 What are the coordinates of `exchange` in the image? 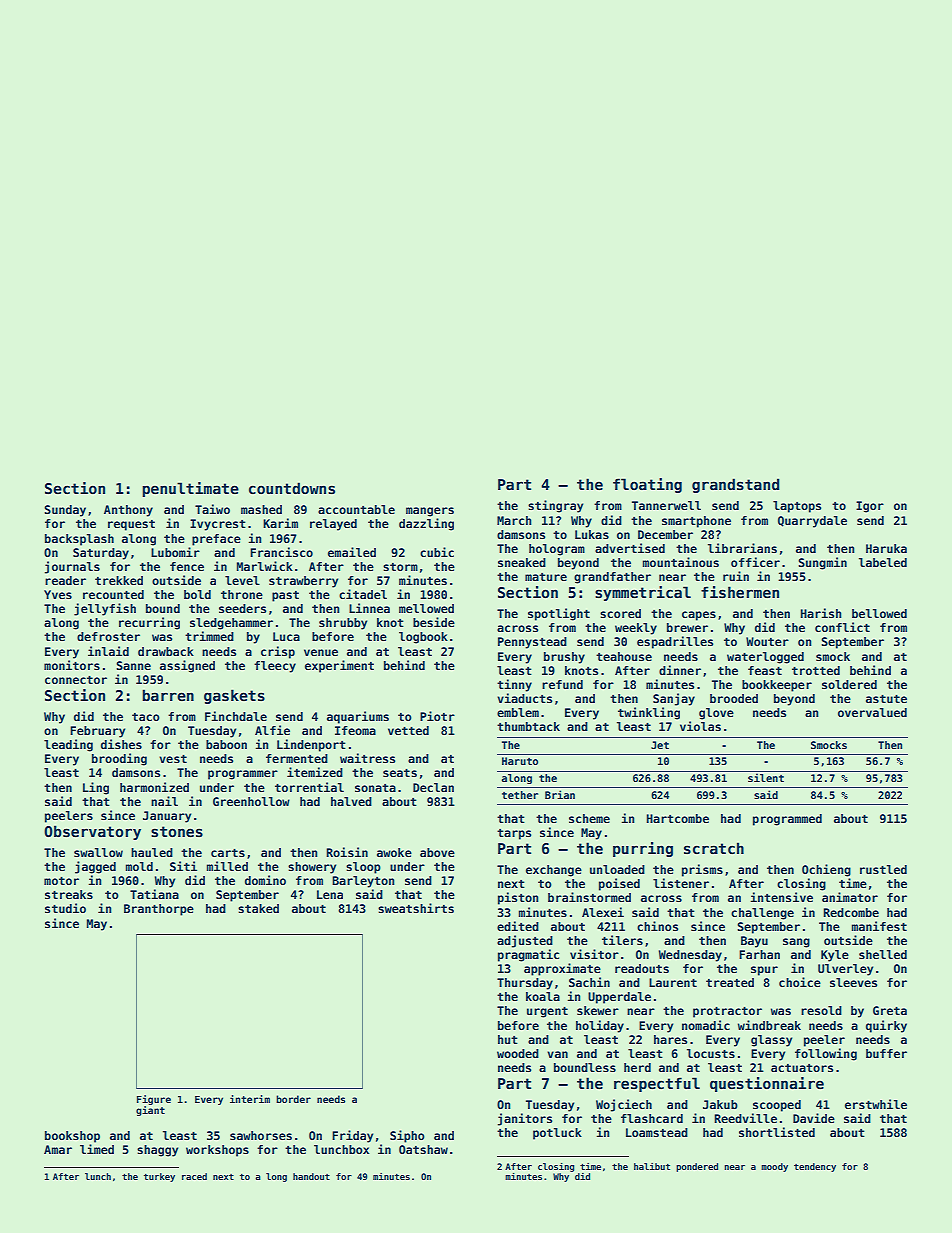 It's located at (554, 871).
